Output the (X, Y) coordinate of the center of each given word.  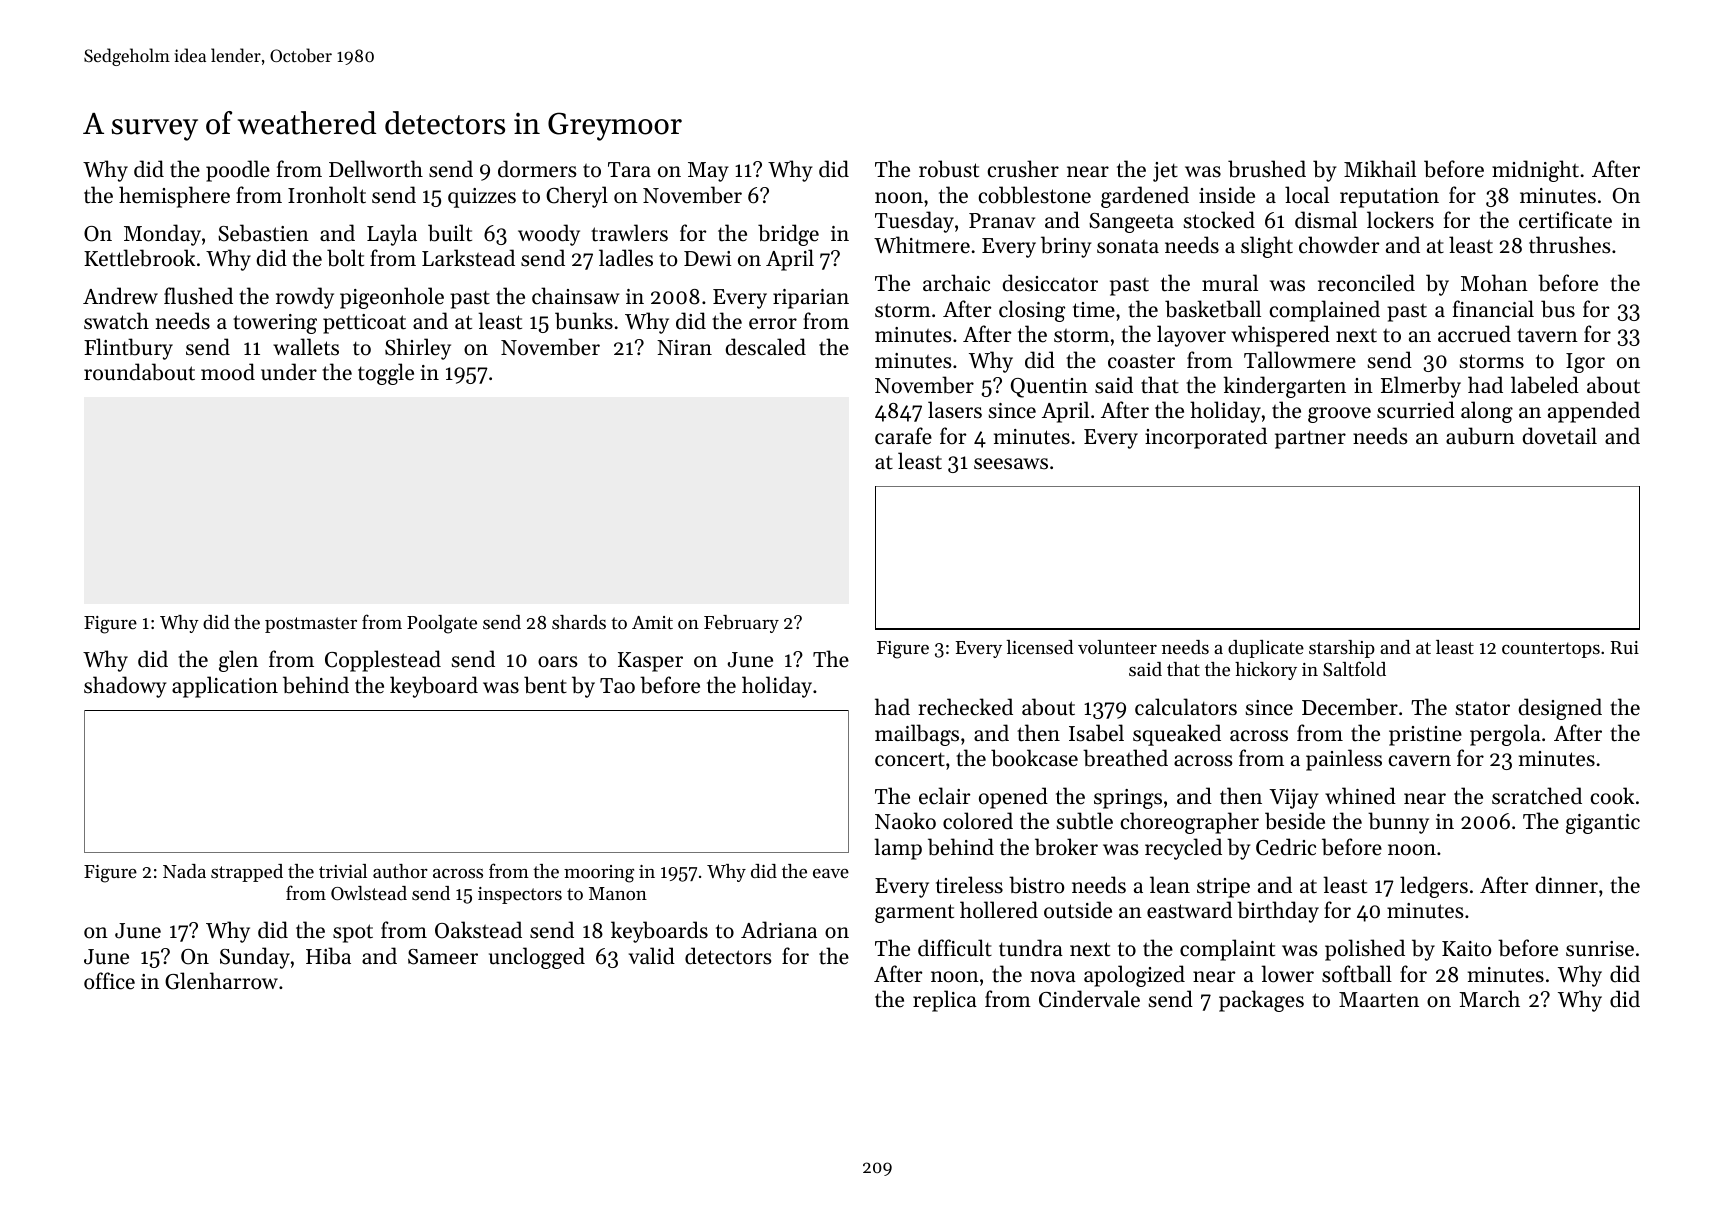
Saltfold (1354, 669)
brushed (1267, 169)
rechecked (965, 707)
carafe (903, 436)
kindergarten (1285, 387)
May (708, 172)
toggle (386, 374)
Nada (184, 871)
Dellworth (376, 169)
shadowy (125, 687)
